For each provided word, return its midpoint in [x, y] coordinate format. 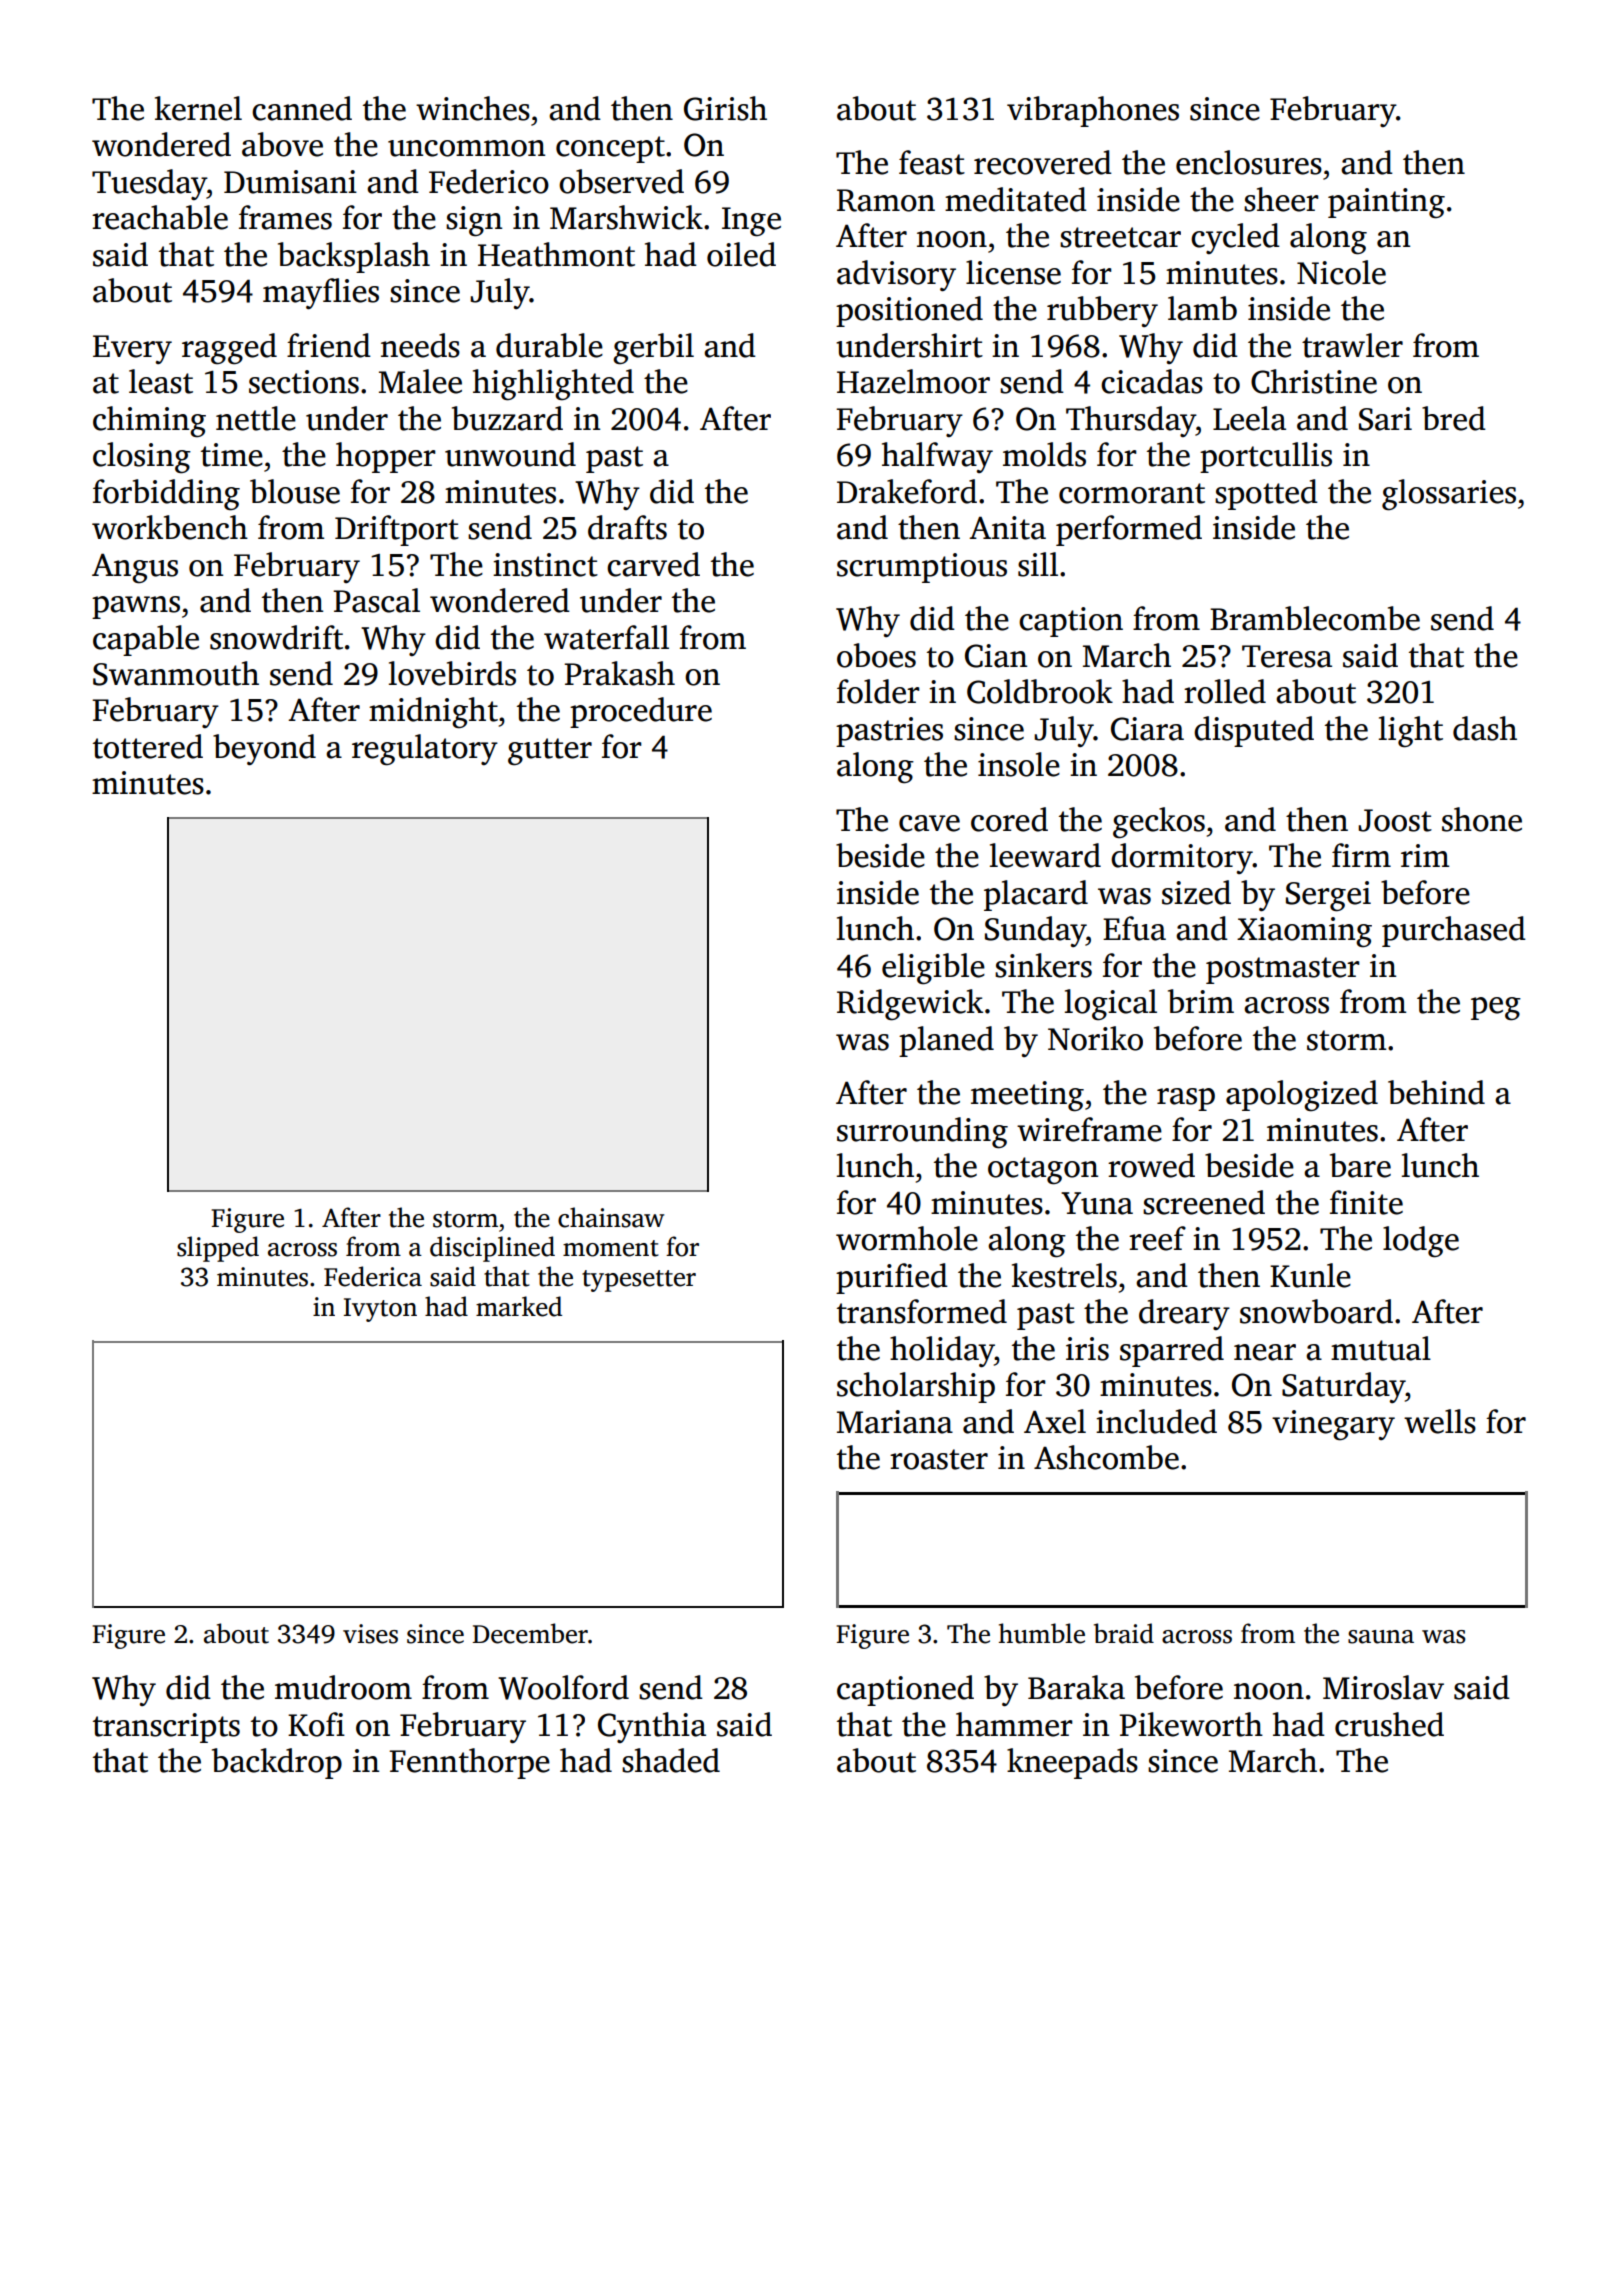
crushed [1389, 1724]
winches [473, 108]
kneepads [1072, 1763]
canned [302, 108]
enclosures [1249, 162]
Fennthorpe [469, 1763]
